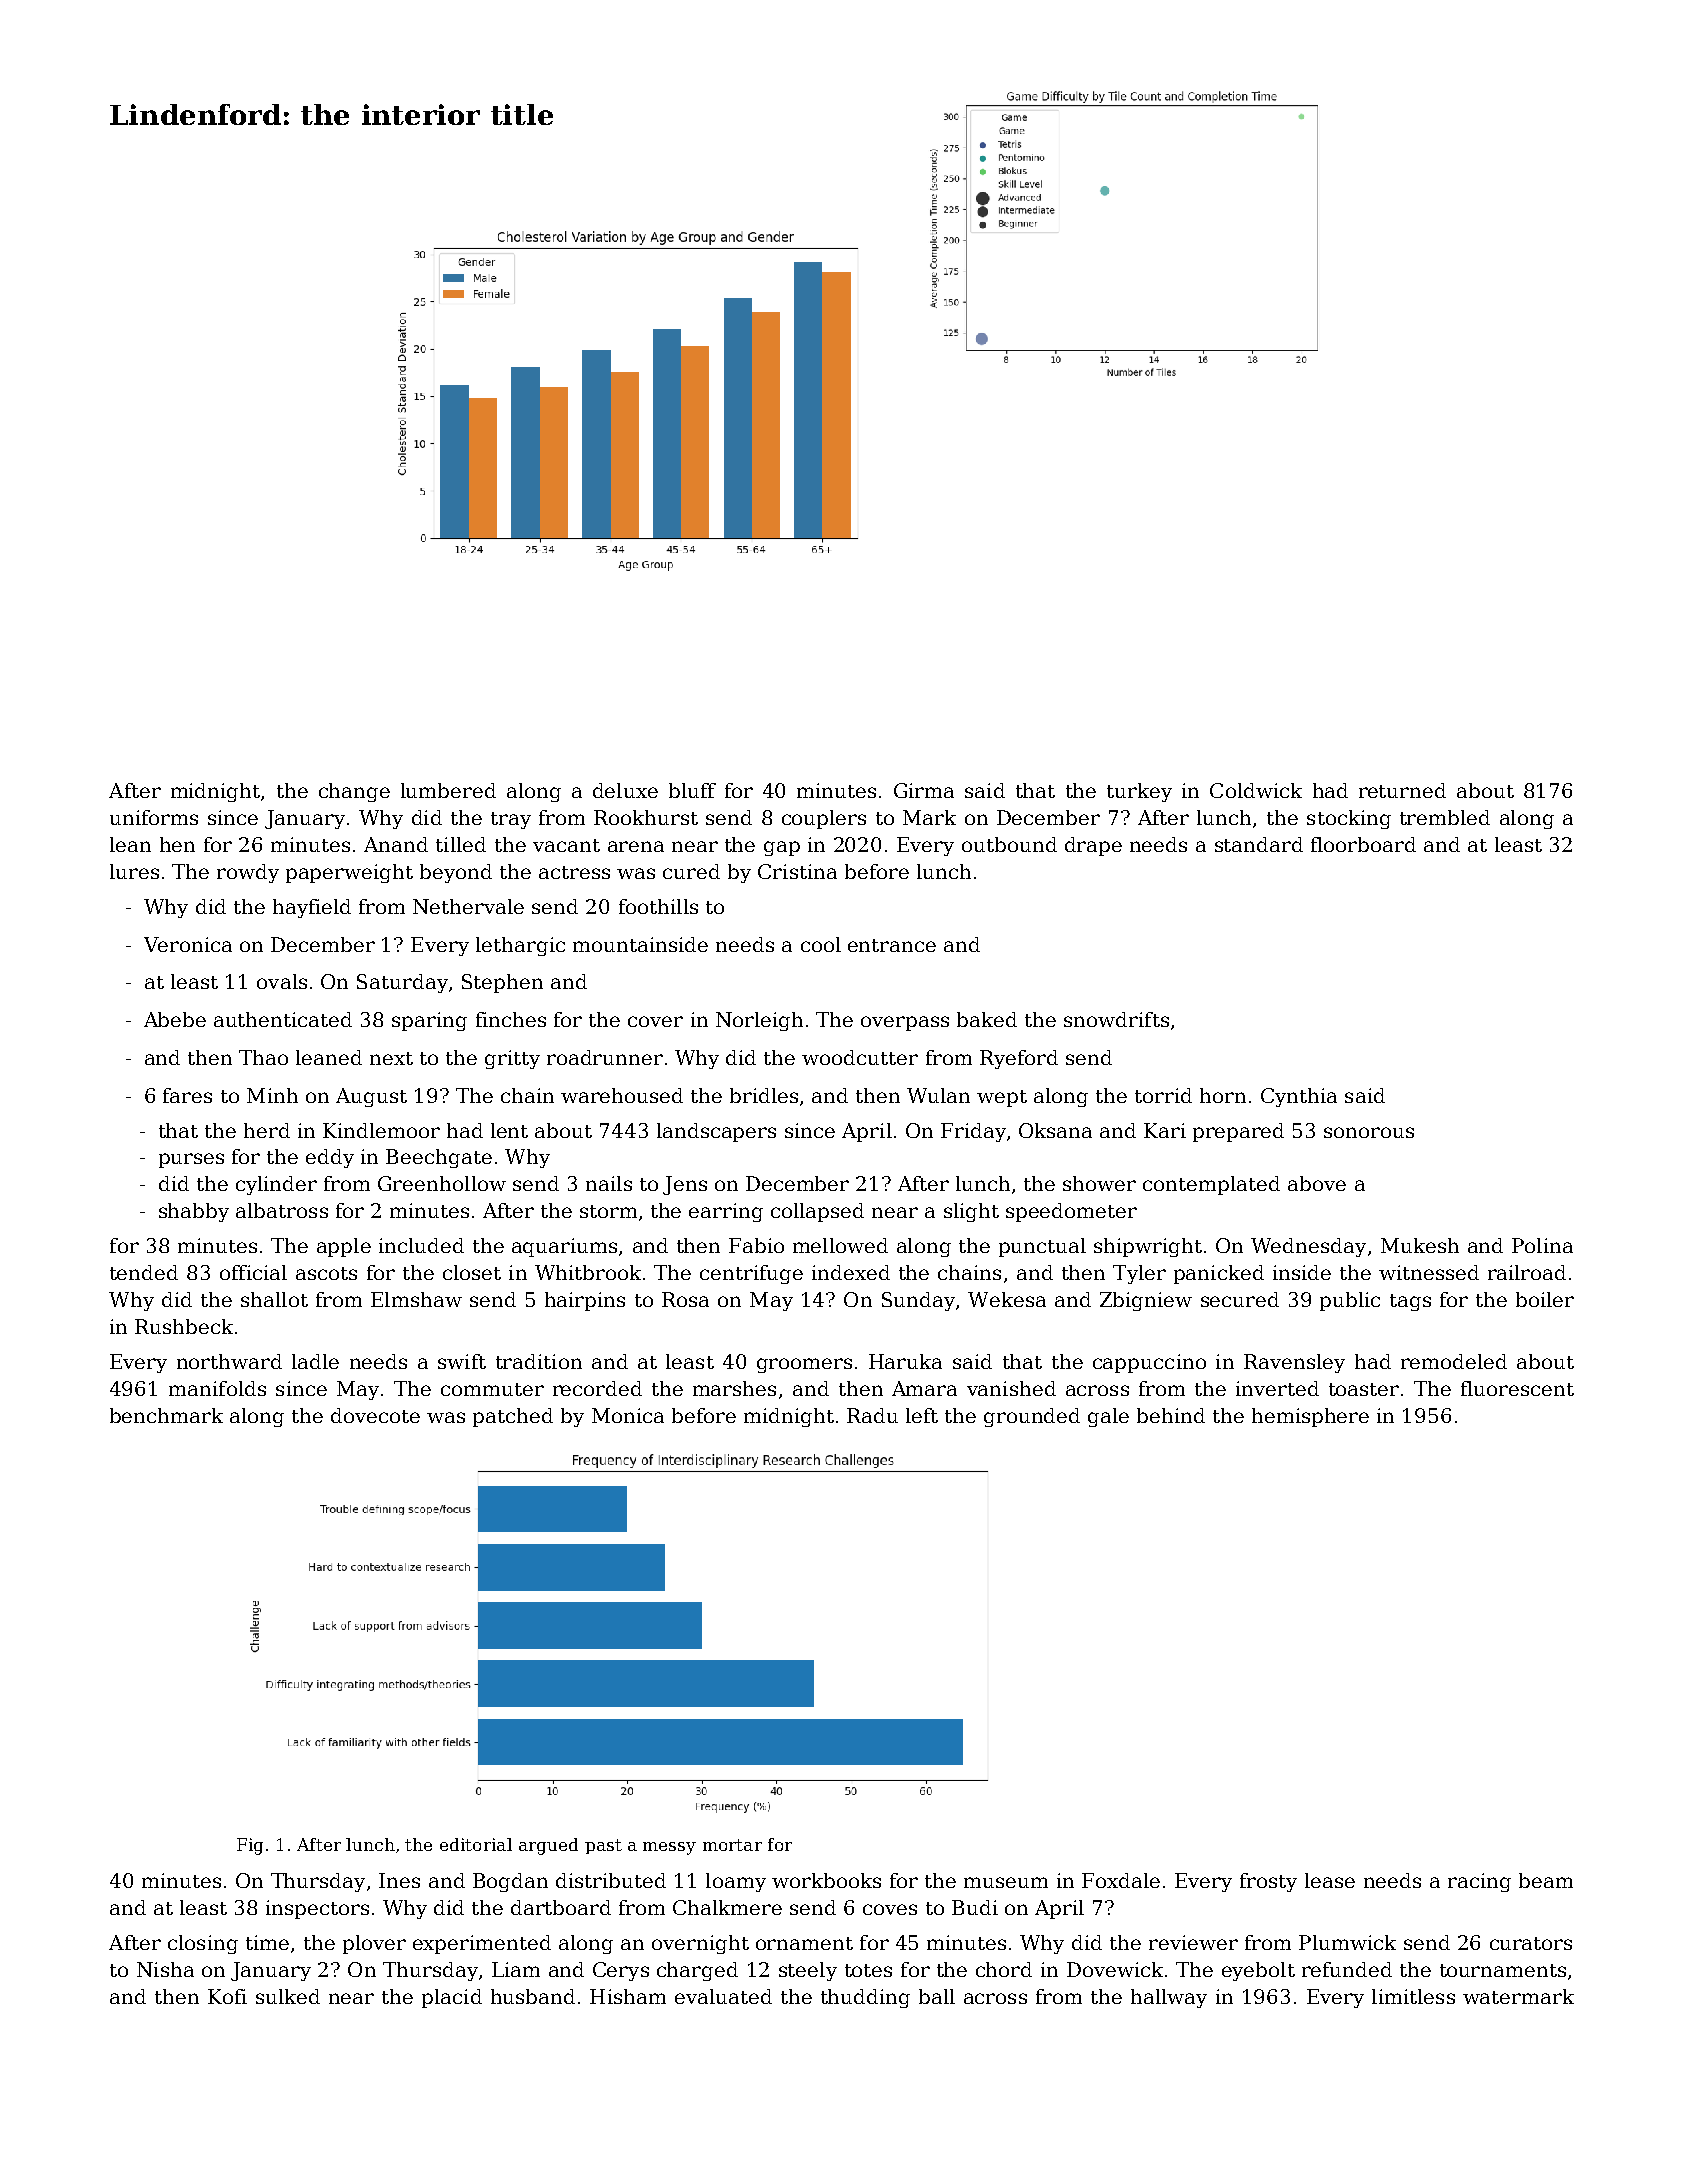 Image resolution: width=1683 pixels, height=2178 pixels. What do you see at coordinates (628, 1996) in the screenshot?
I see `Hisham` at bounding box center [628, 1996].
